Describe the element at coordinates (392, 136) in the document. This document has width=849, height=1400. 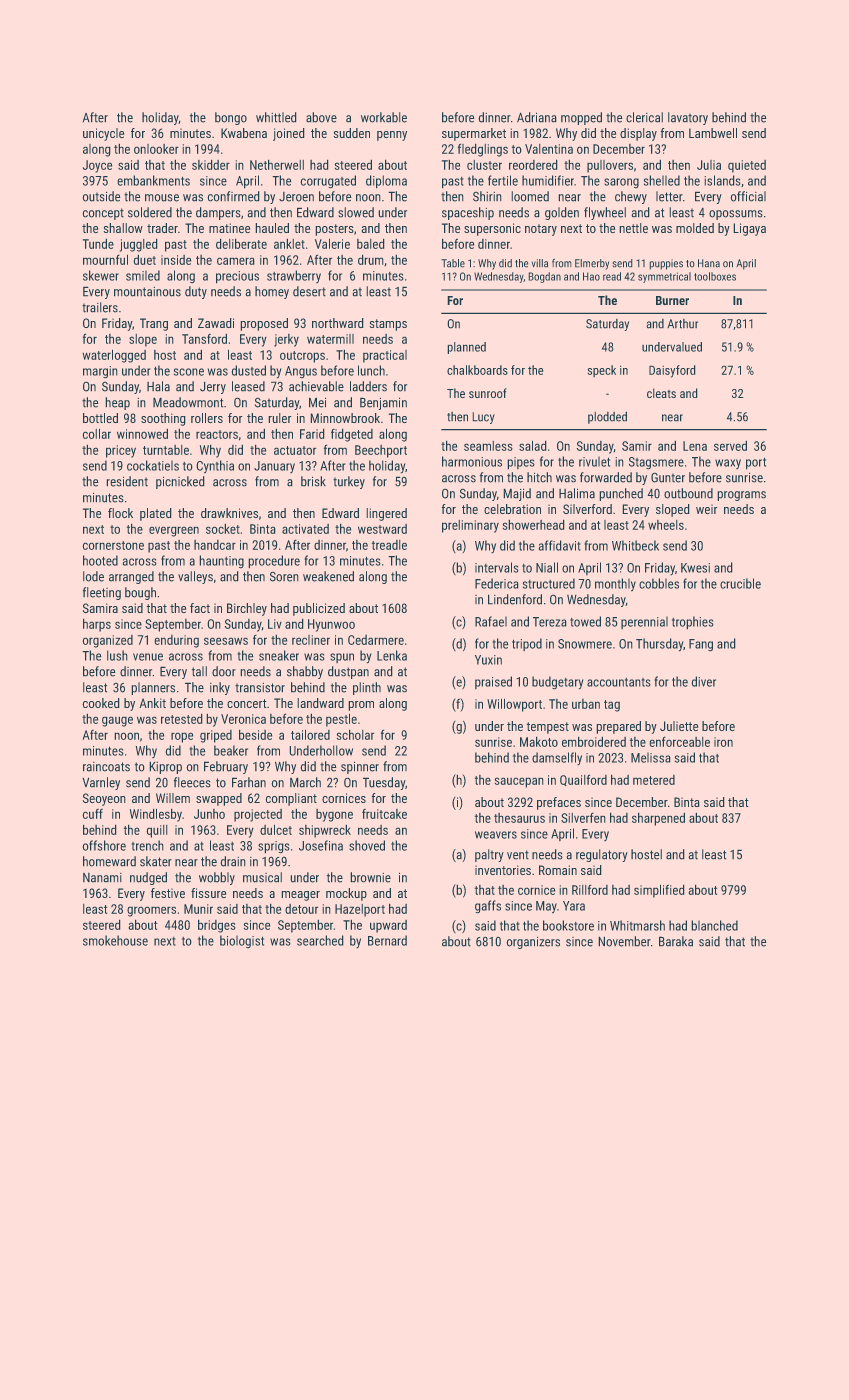
I see `penny` at that location.
